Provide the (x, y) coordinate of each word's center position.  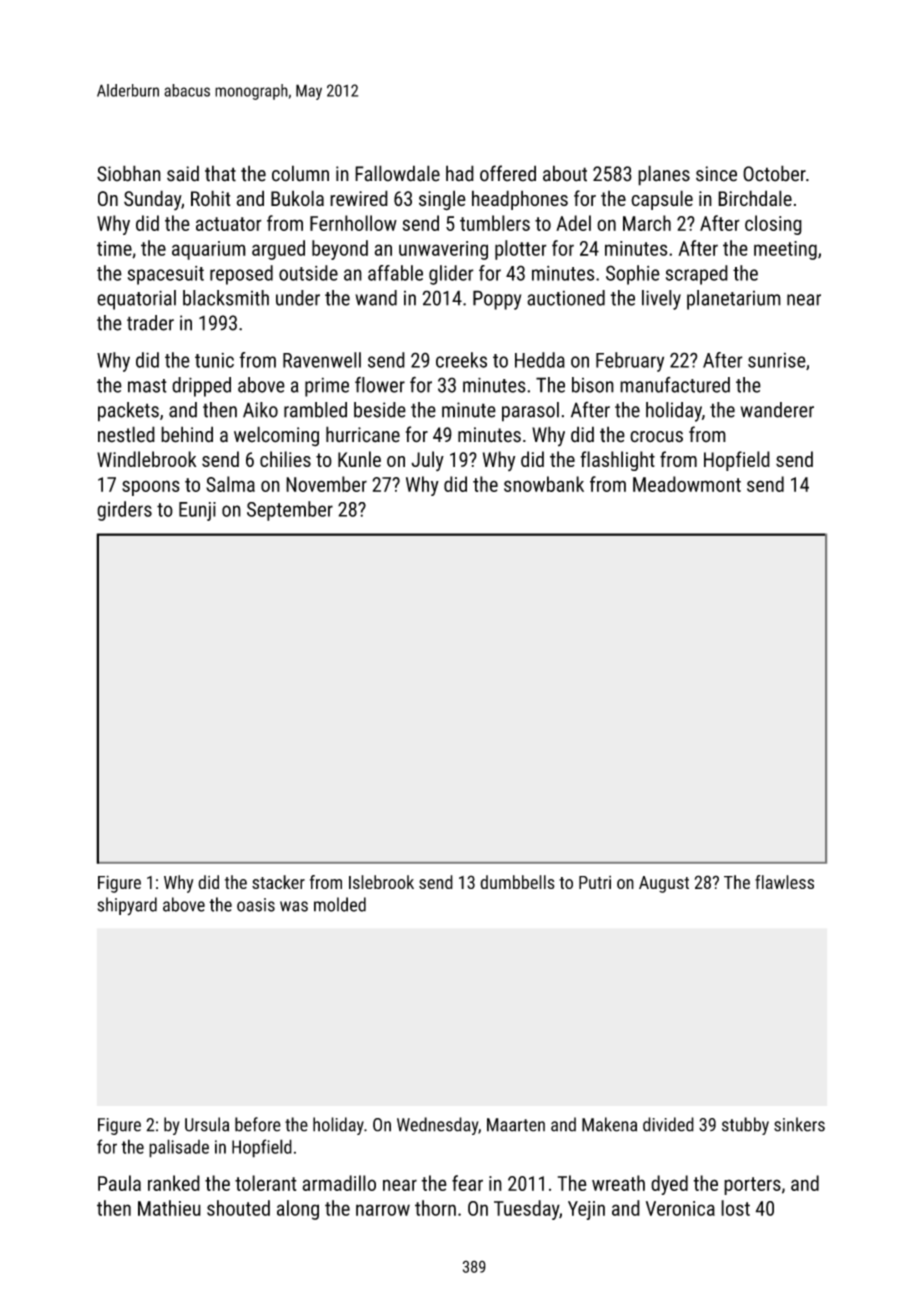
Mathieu (169, 1208)
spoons (151, 488)
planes (664, 175)
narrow (383, 1210)
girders (124, 511)
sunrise (777, 360)
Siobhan (129, 173)
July (427, 461)
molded (340, 904)
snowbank (544, 484)
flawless (784, 882)
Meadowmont (687, 484)
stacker (278, 882)
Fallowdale (397, 173)
